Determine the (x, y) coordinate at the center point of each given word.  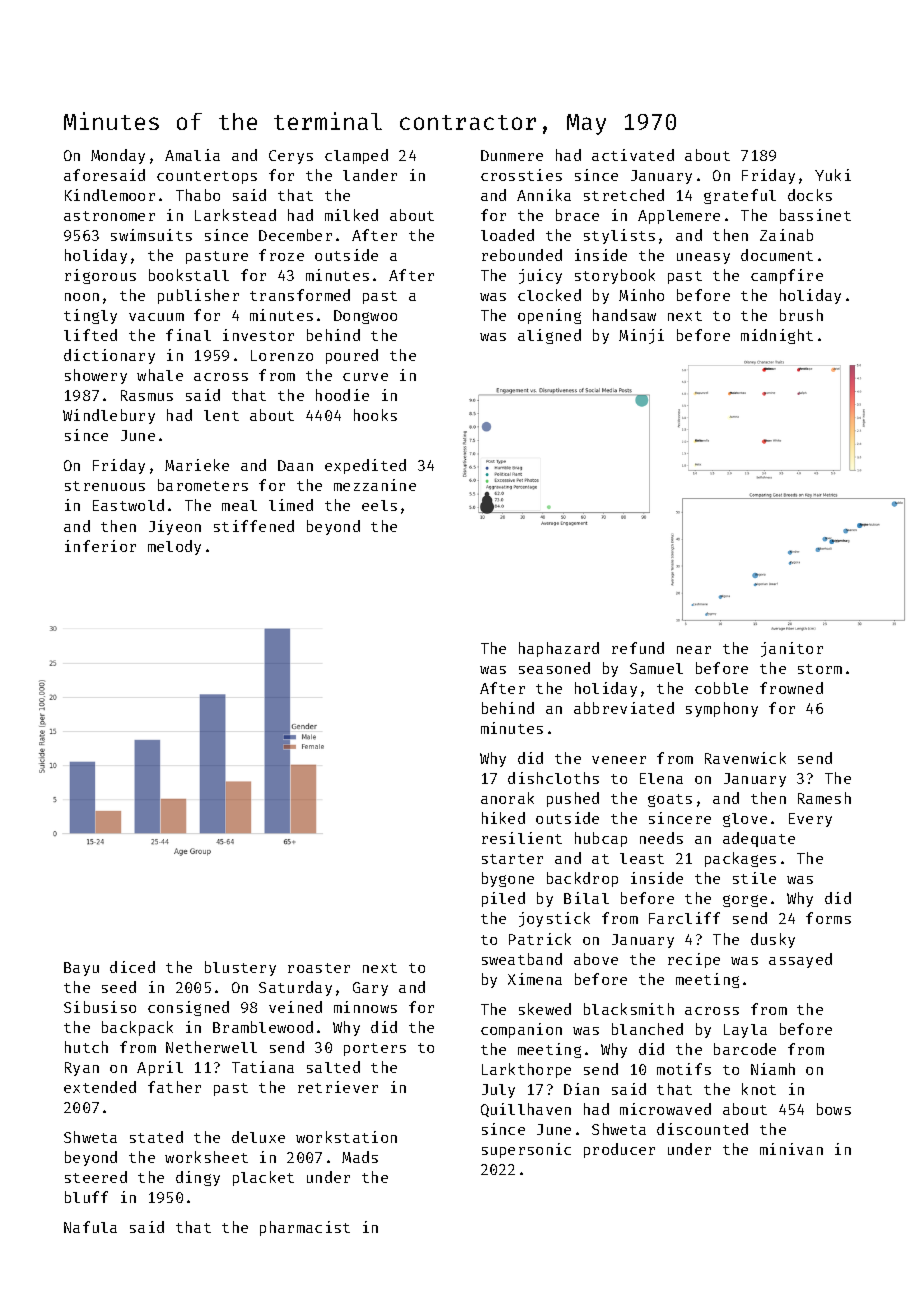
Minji (641, 336)
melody (174, 547)
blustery (240, 968)
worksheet (206, 1157)
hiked (503, 818)
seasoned (554, 668)
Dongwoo (365, 317)
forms (828, 918)
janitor (792, 649)
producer (619, 1150)
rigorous (100, 276)
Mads (360, 1157)
